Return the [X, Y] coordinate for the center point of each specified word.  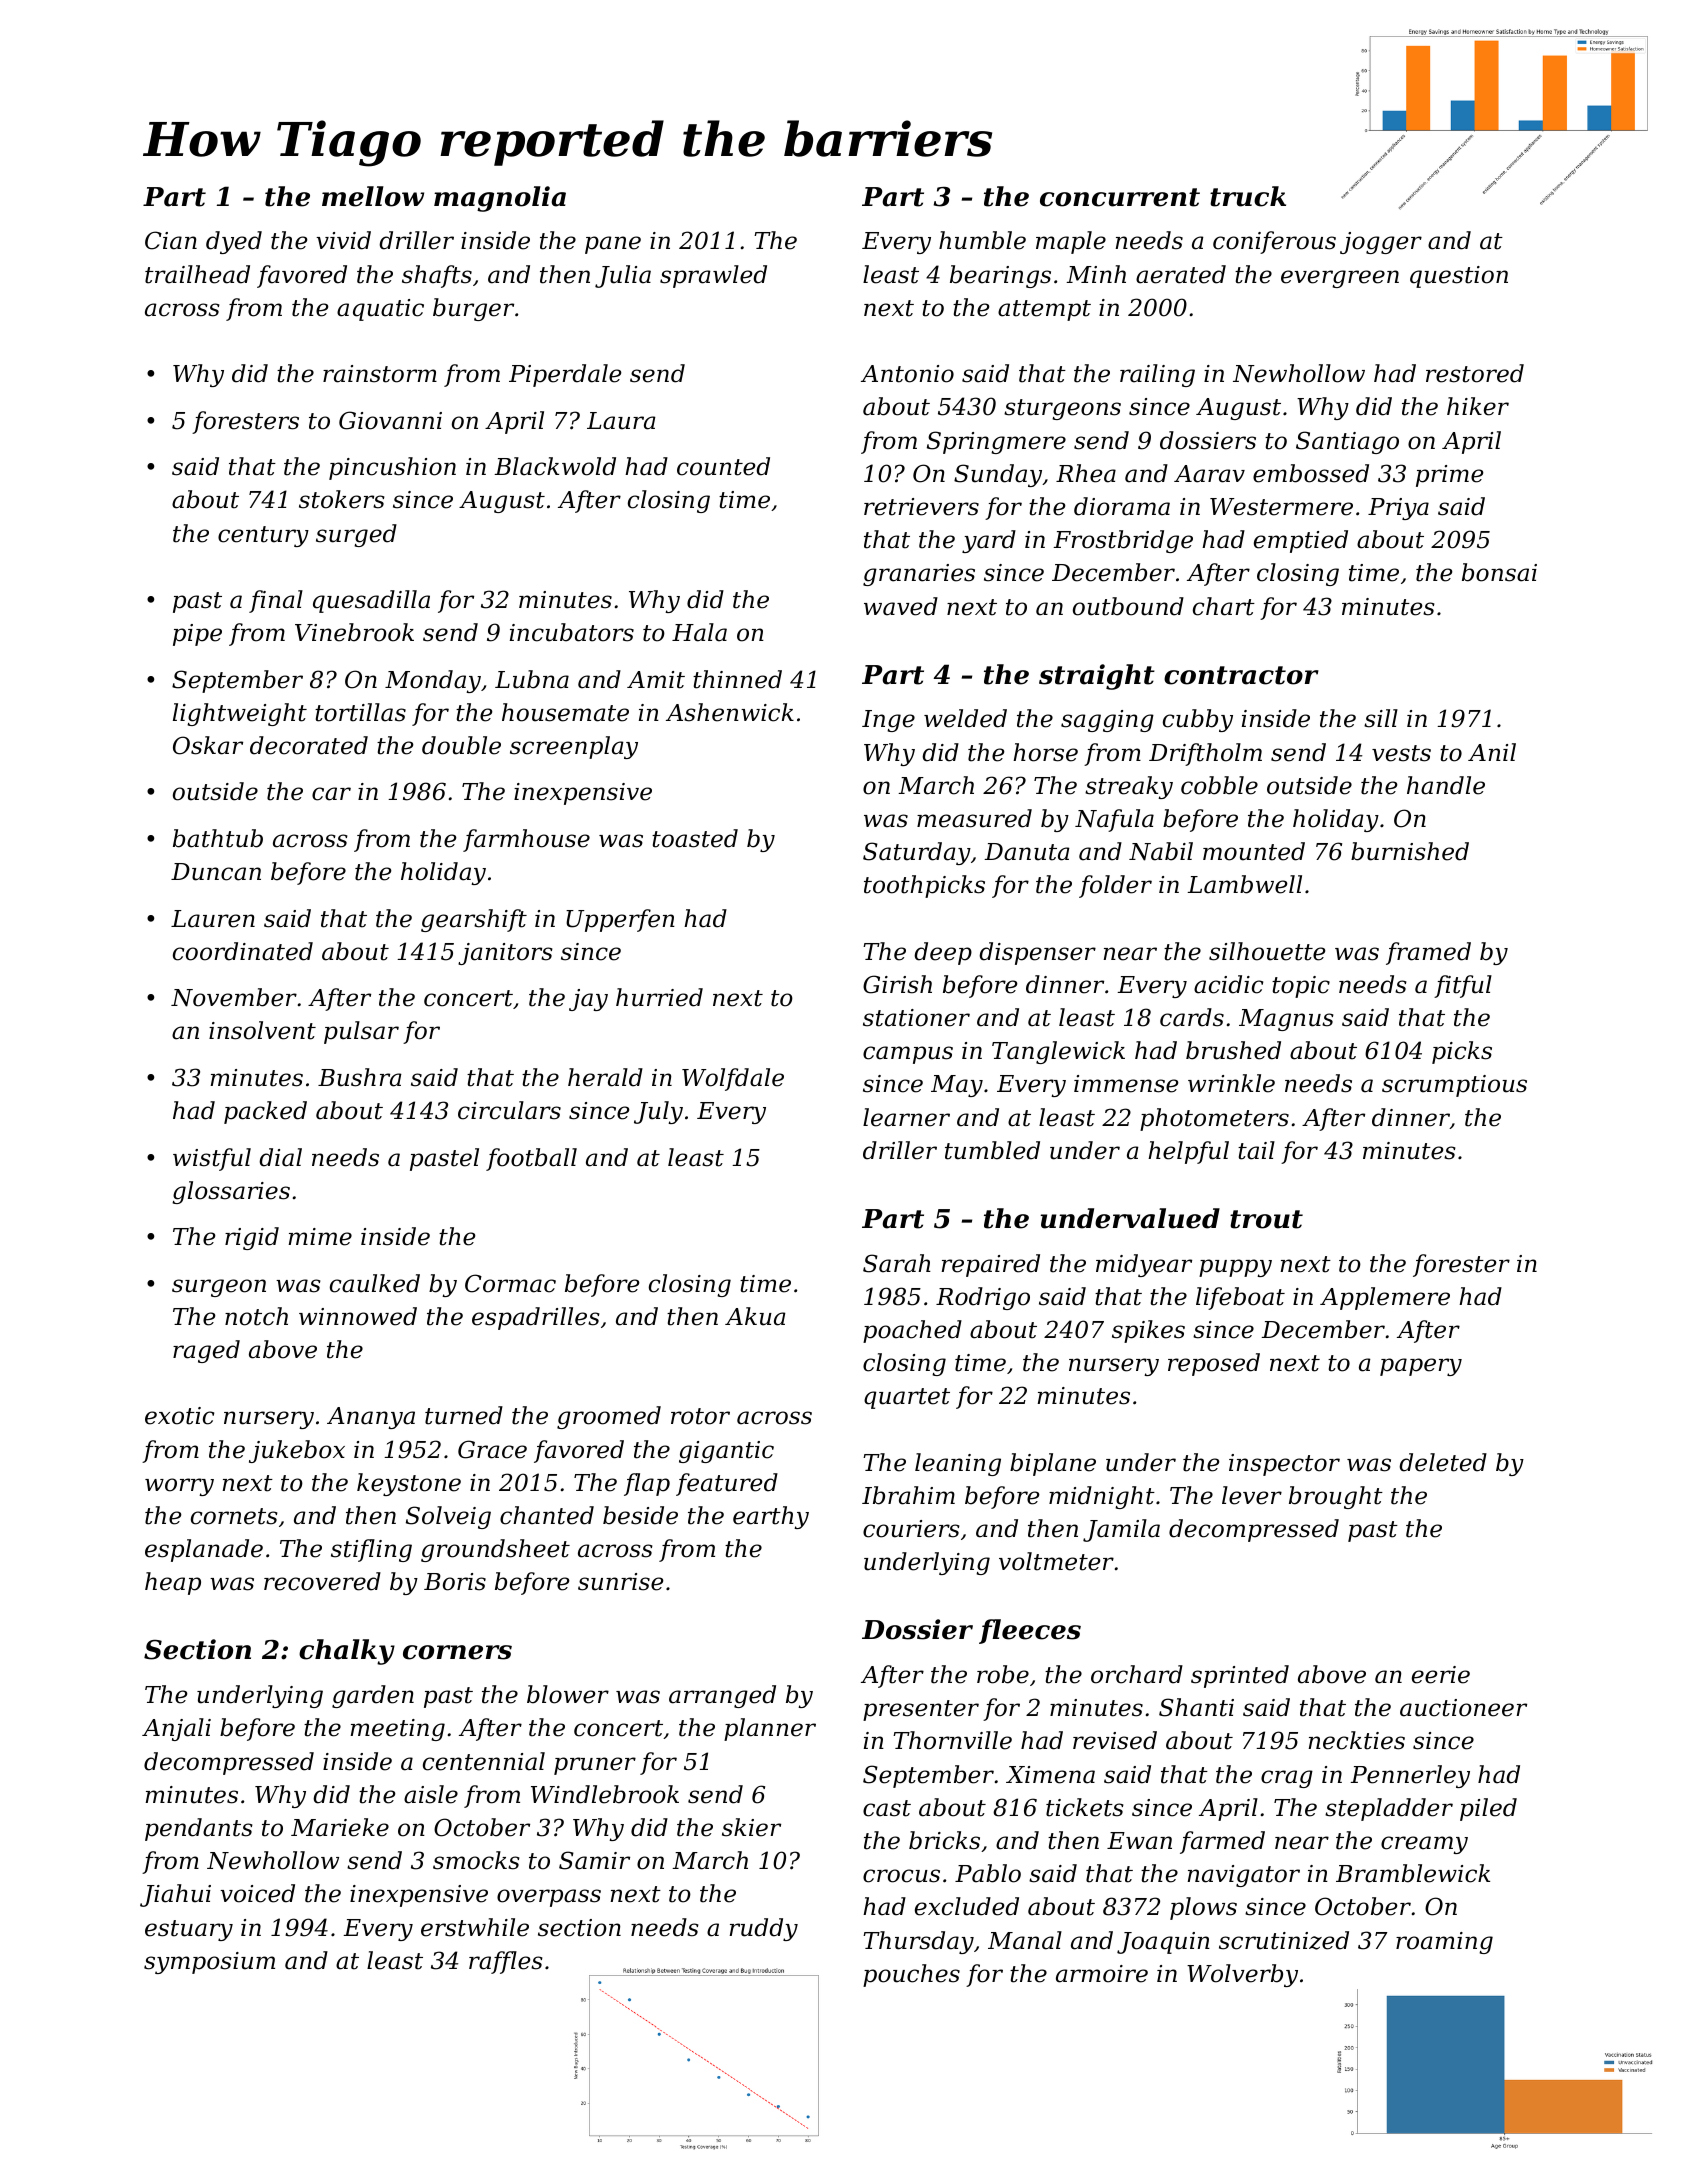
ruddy [764, 1929]
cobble [1219, 785]
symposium [209, 1963]
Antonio [907, 374]
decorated [309, 745]
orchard [1137, 1674]
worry [179, 1487]
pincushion [392, 468]
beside [640, 1515]
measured [974, 818]
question [1459, 277]
